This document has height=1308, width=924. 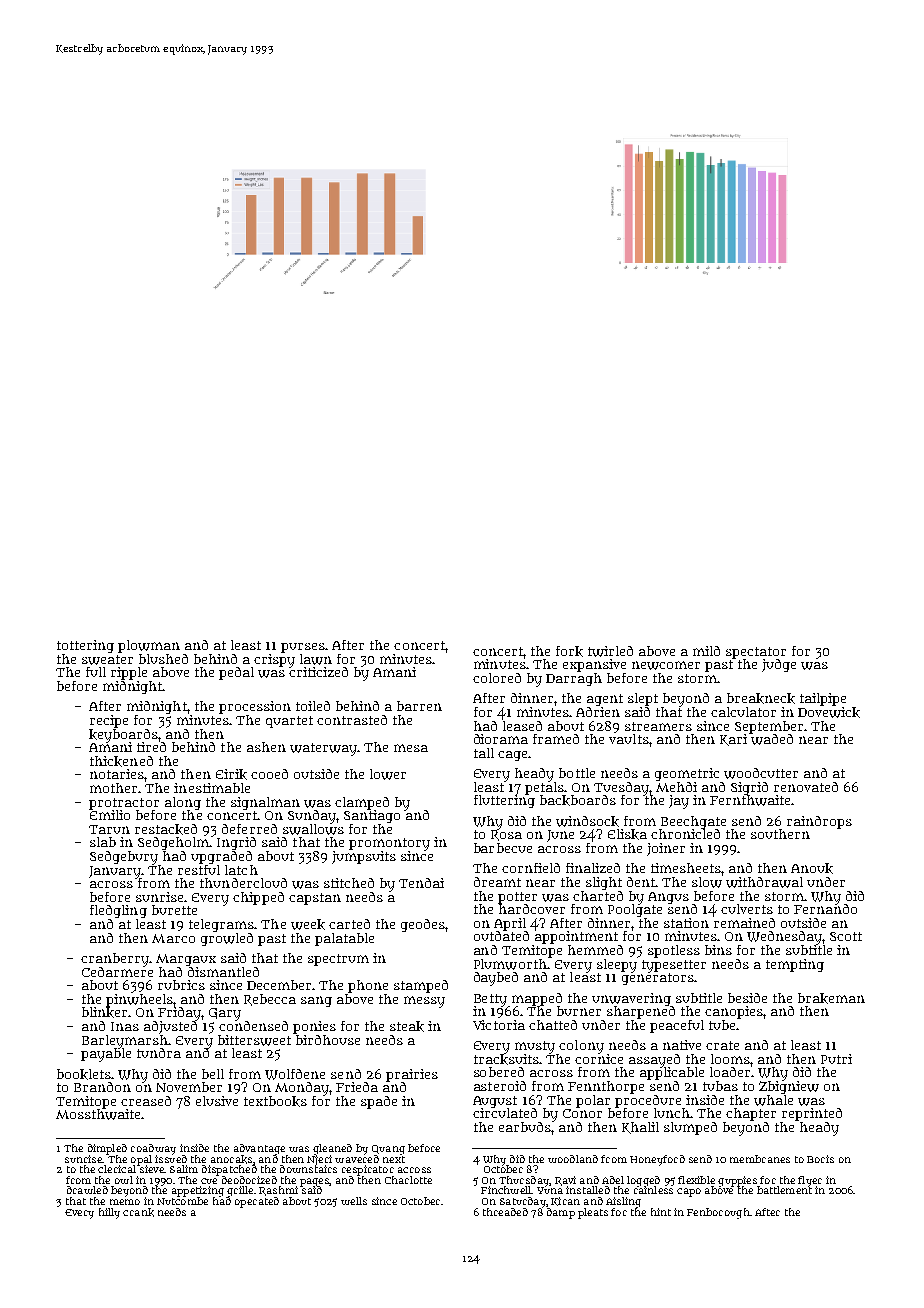 What do you see at coordinates (569, 651) in the document?
I see `fork` at bounding box center [569, 651].
